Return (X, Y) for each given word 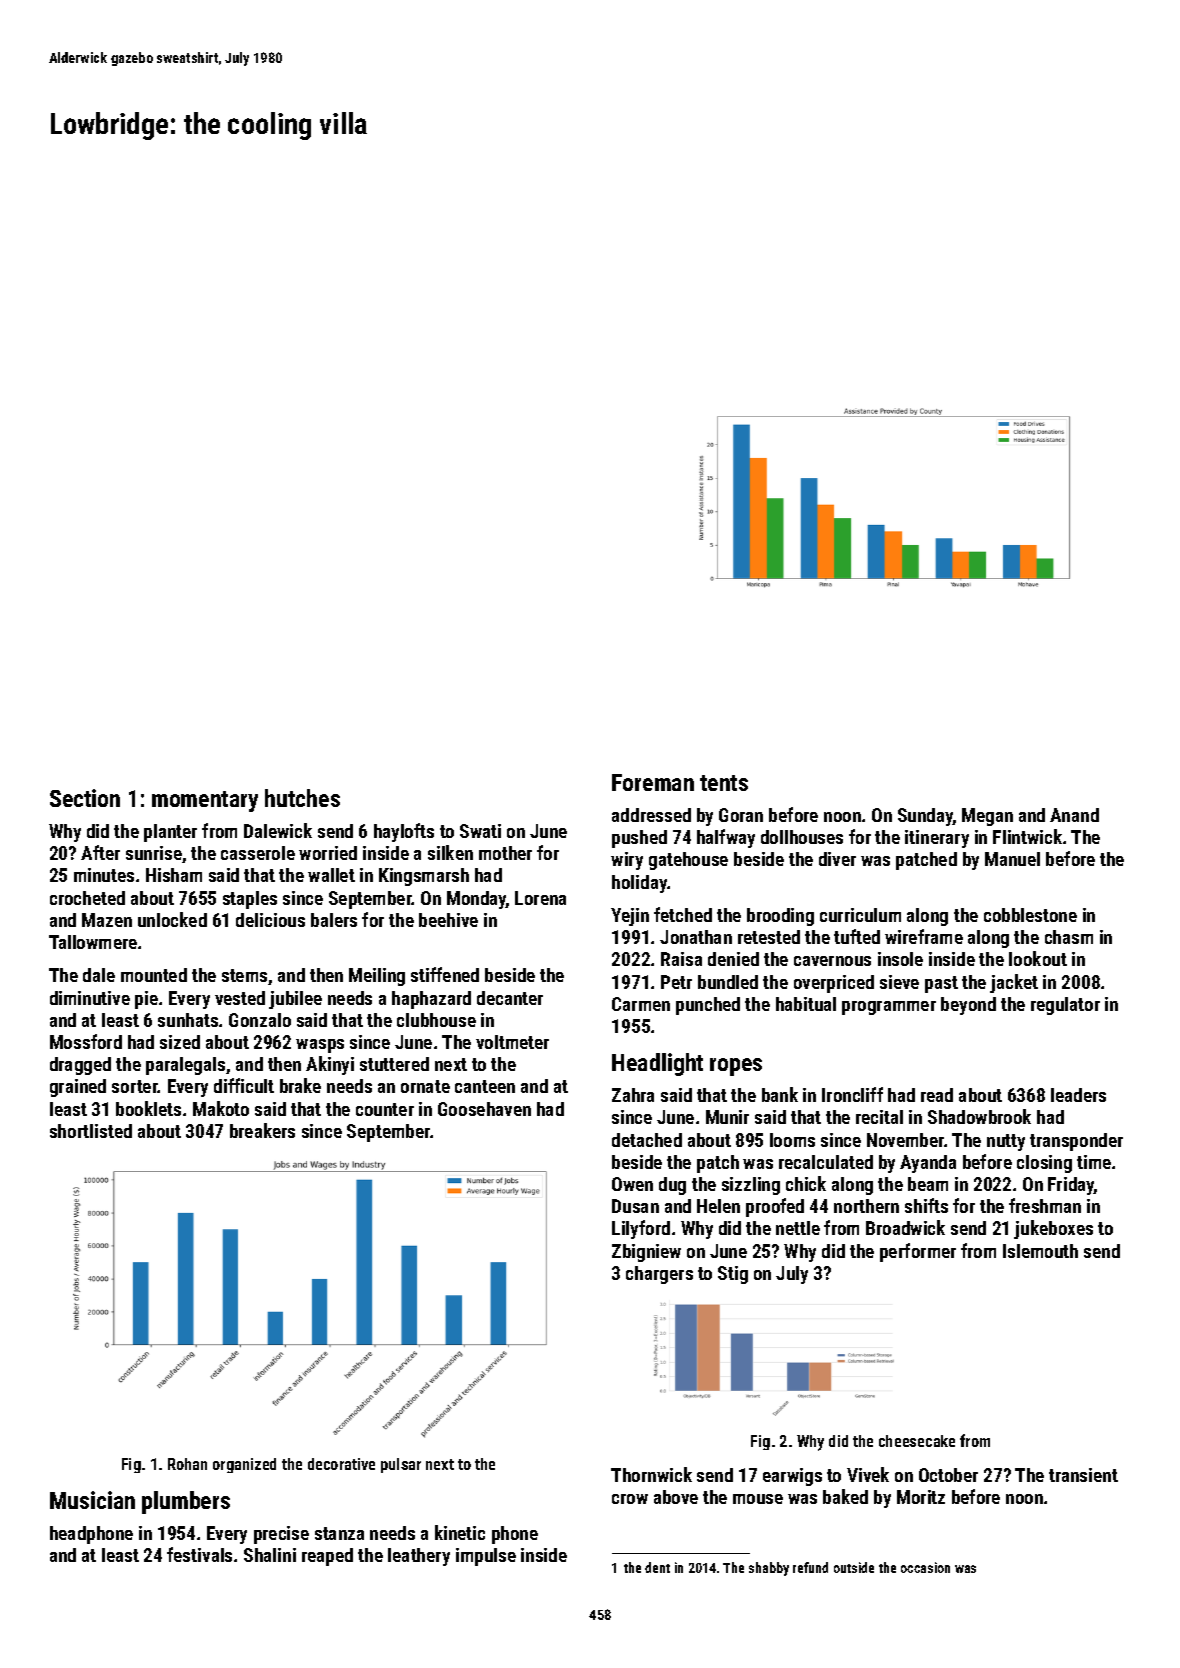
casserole (258, 853)
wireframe (924, 936)
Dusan (635, 1206)
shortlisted (91, 1131)
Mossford (86, 1041)
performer (918, 1252)
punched (708, 1006)
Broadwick (905, 1227)
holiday (639, 884)
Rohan (187, 1464)
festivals (199, 1554)
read (937, 1095)
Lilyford (641, 1229)
